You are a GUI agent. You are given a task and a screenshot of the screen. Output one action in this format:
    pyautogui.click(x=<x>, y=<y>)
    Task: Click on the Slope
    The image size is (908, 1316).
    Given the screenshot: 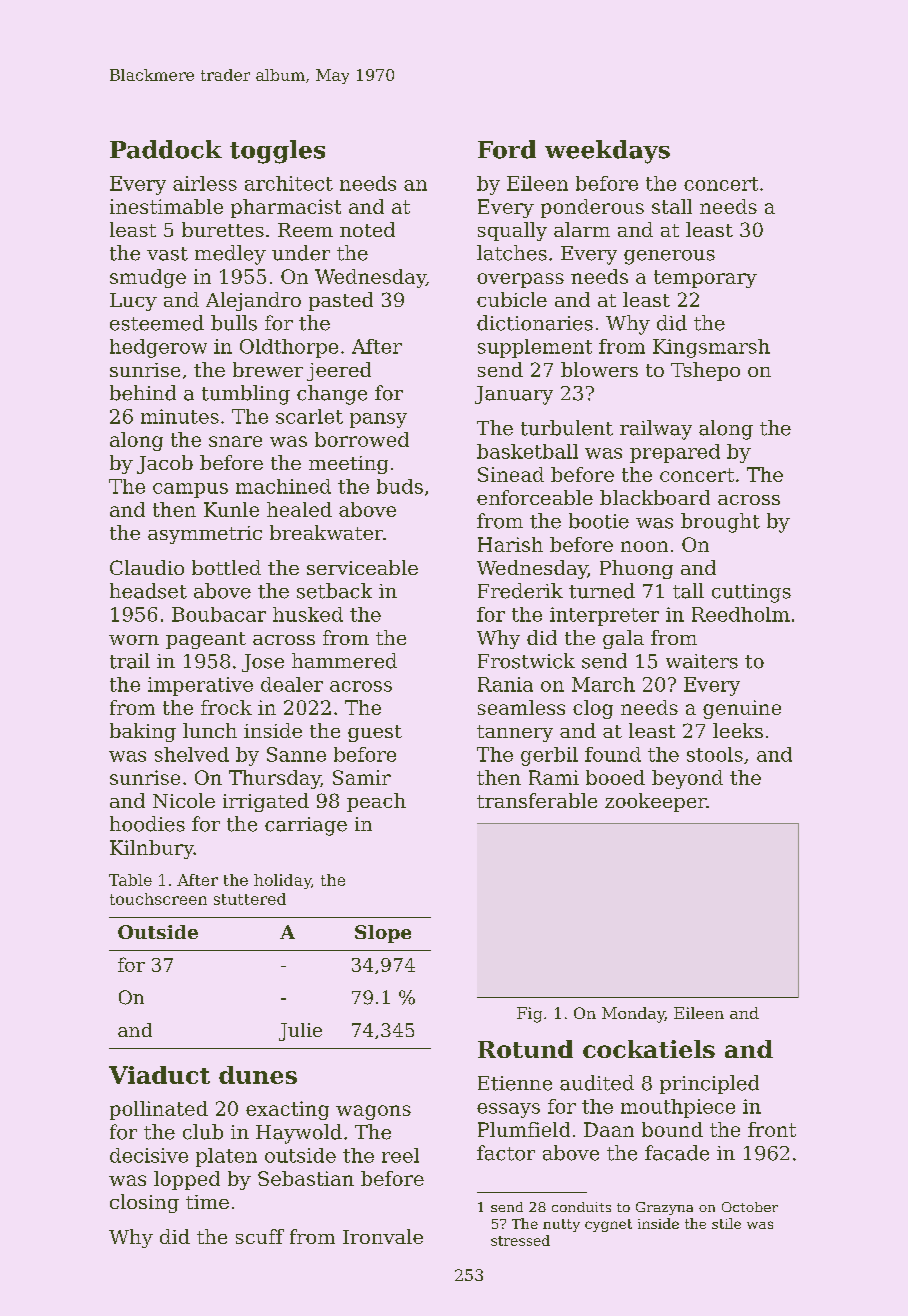 What is the action you would take?
    pyautogui.click(x=383, y=934)
